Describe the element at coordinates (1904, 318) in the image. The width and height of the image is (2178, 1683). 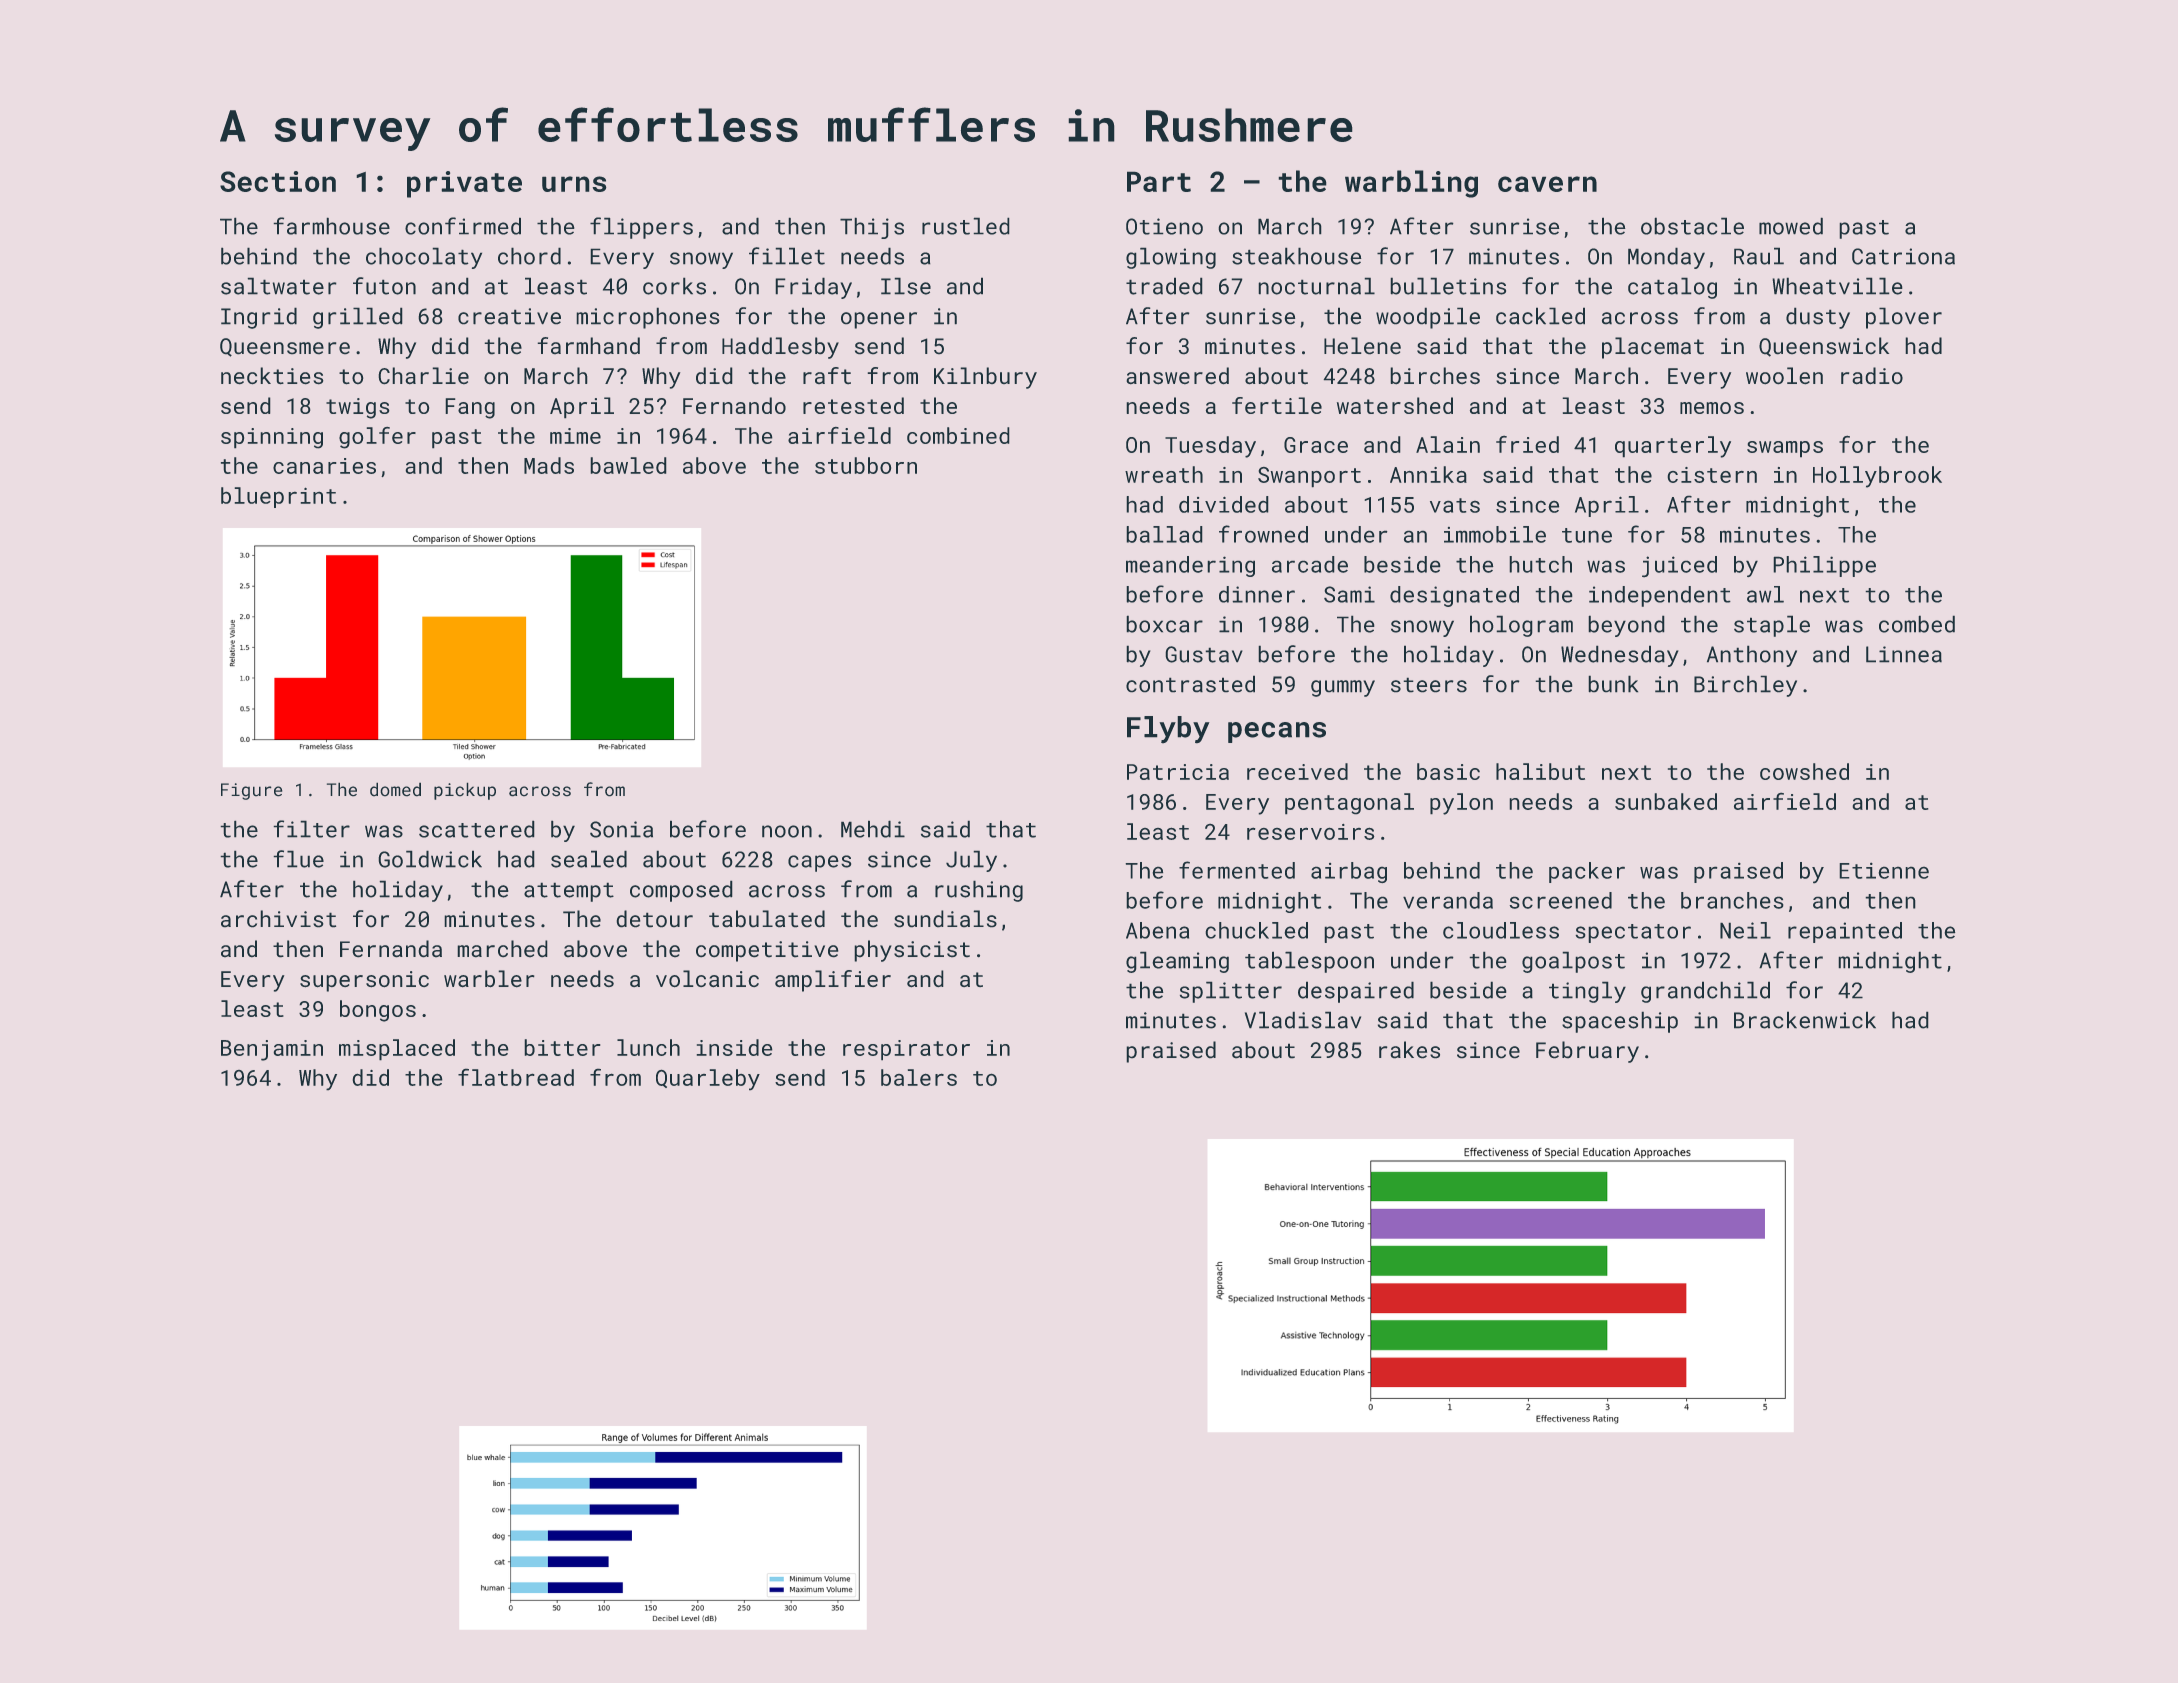
I see `plover` at that location.
